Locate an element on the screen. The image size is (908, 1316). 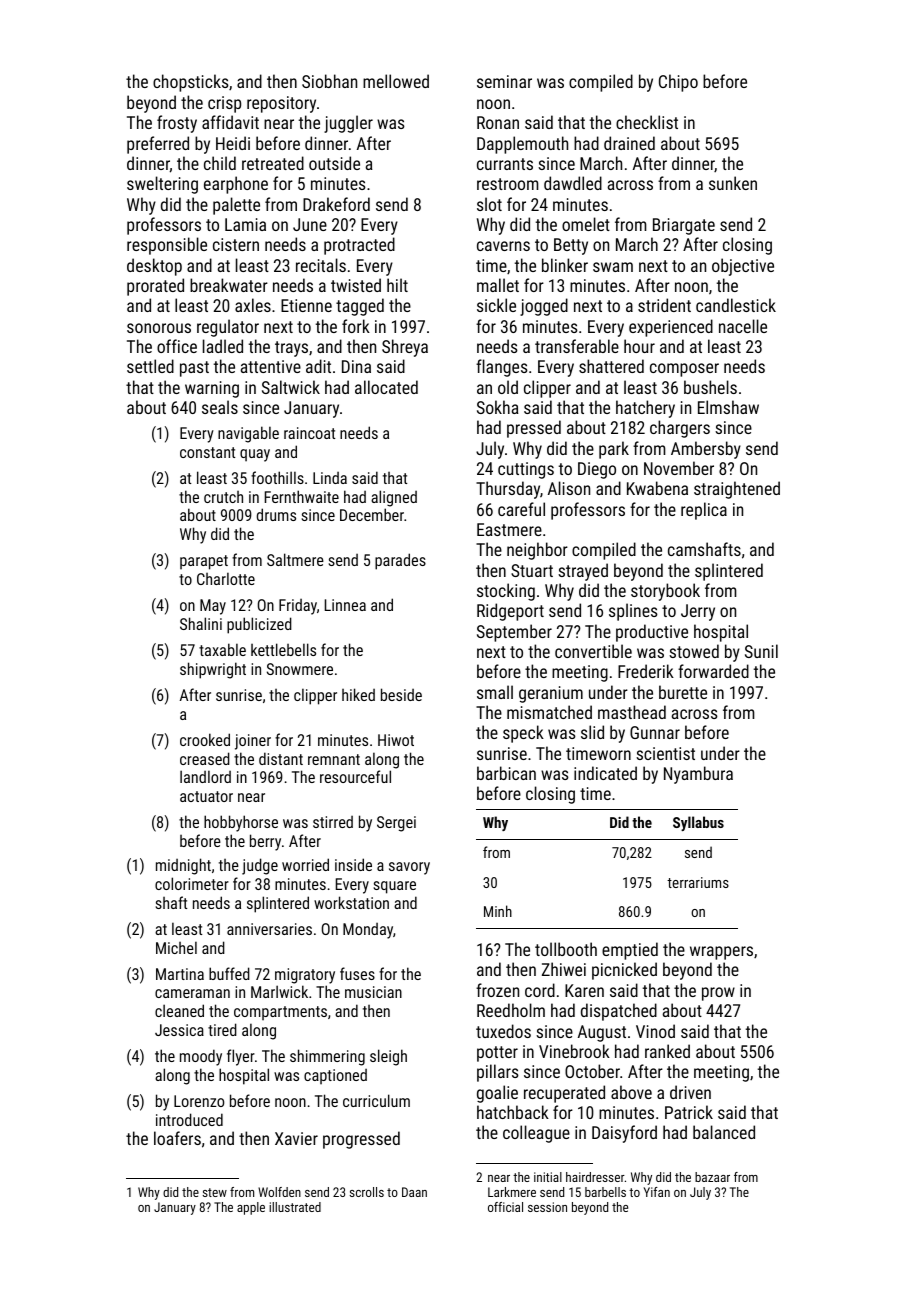
burette is located at coordinates (683, 692).
